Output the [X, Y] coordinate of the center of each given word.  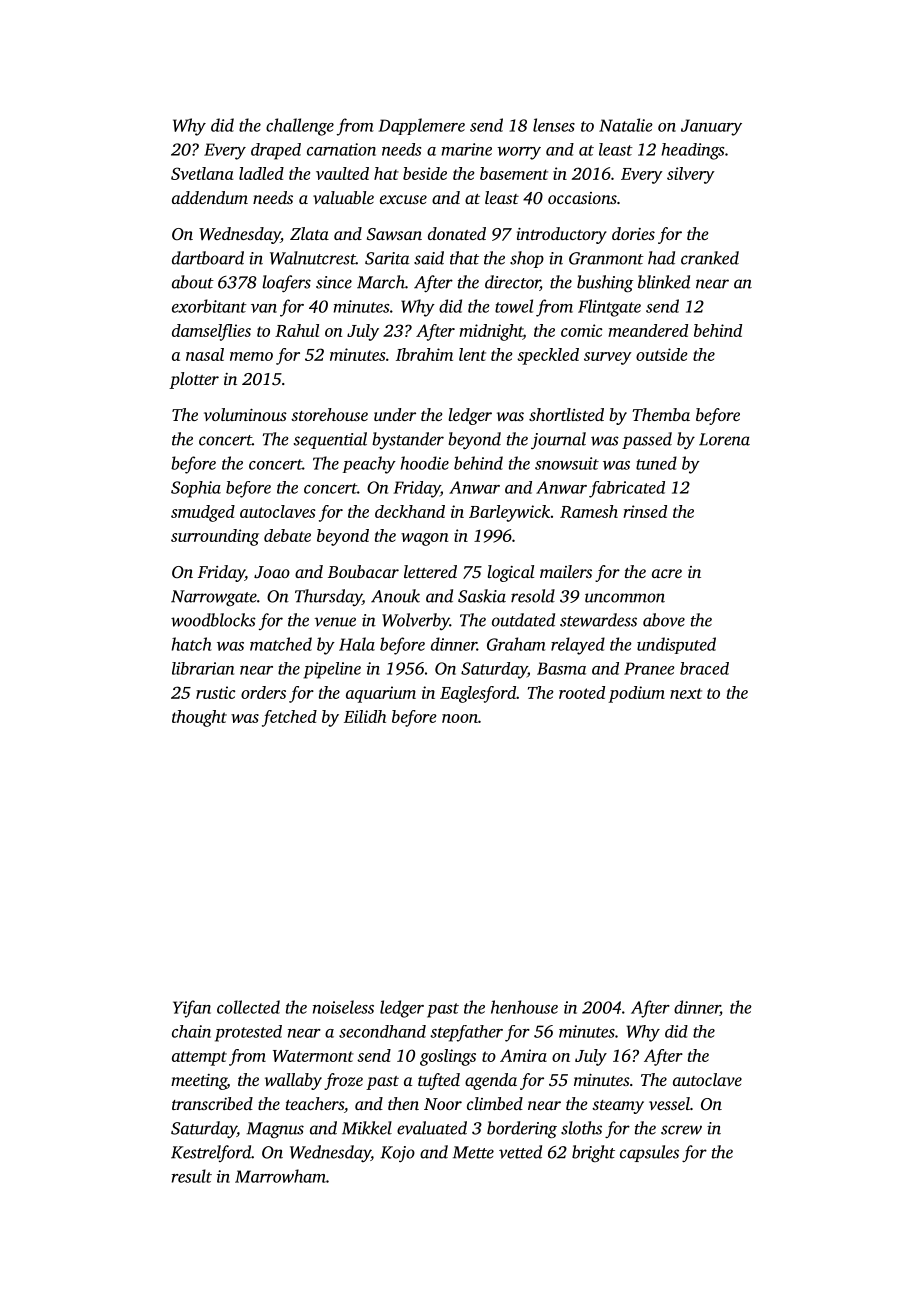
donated [457, 233]
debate [287, 535]
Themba [661, 414]
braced [704, 668]
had [661, 258]
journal [558, 440]
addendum [210, 197]
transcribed [212, 1103]
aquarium [381, 694]
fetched [289, 718]
